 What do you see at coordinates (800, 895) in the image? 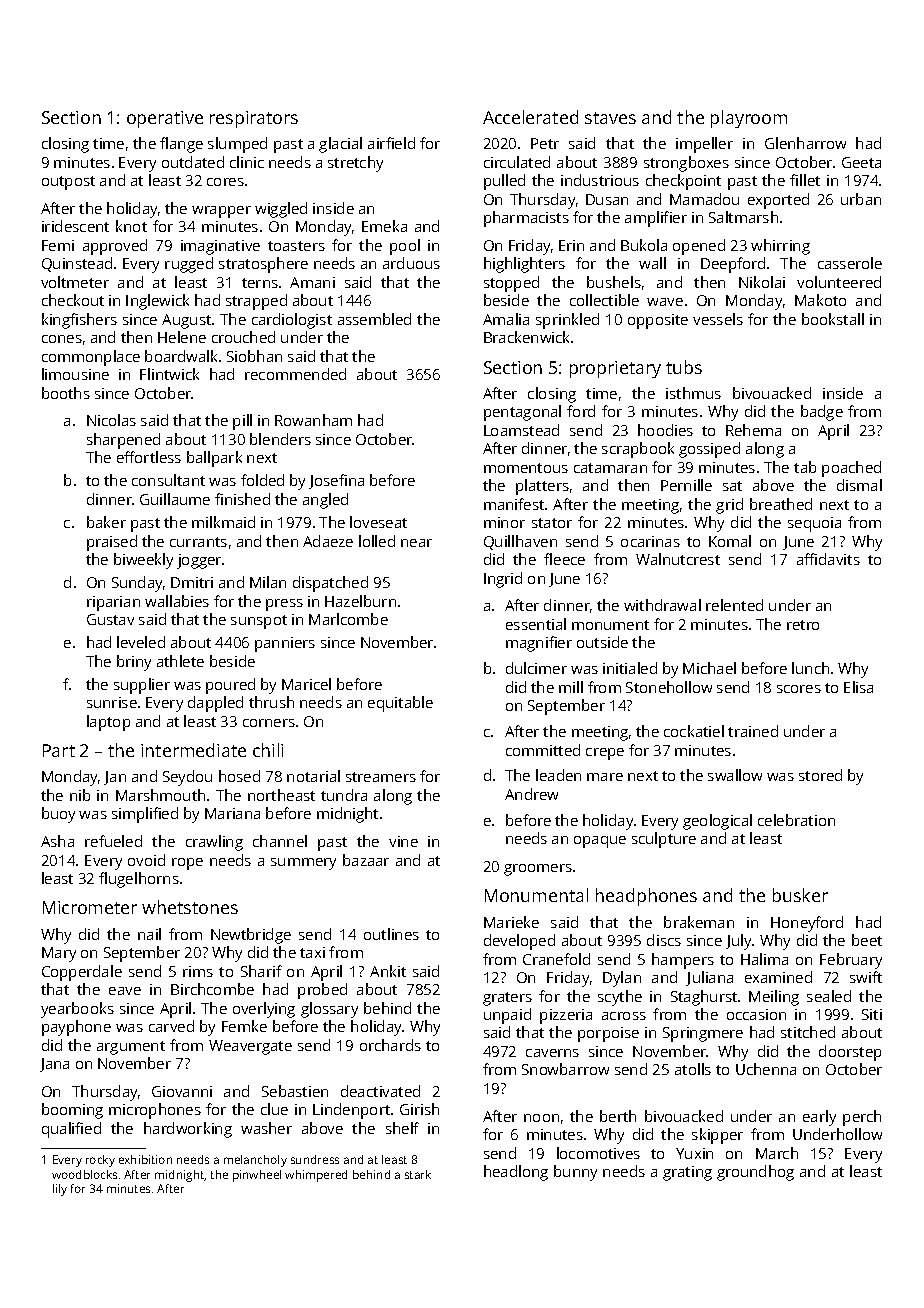
I see `busker` at bounding box center [800, 895].
